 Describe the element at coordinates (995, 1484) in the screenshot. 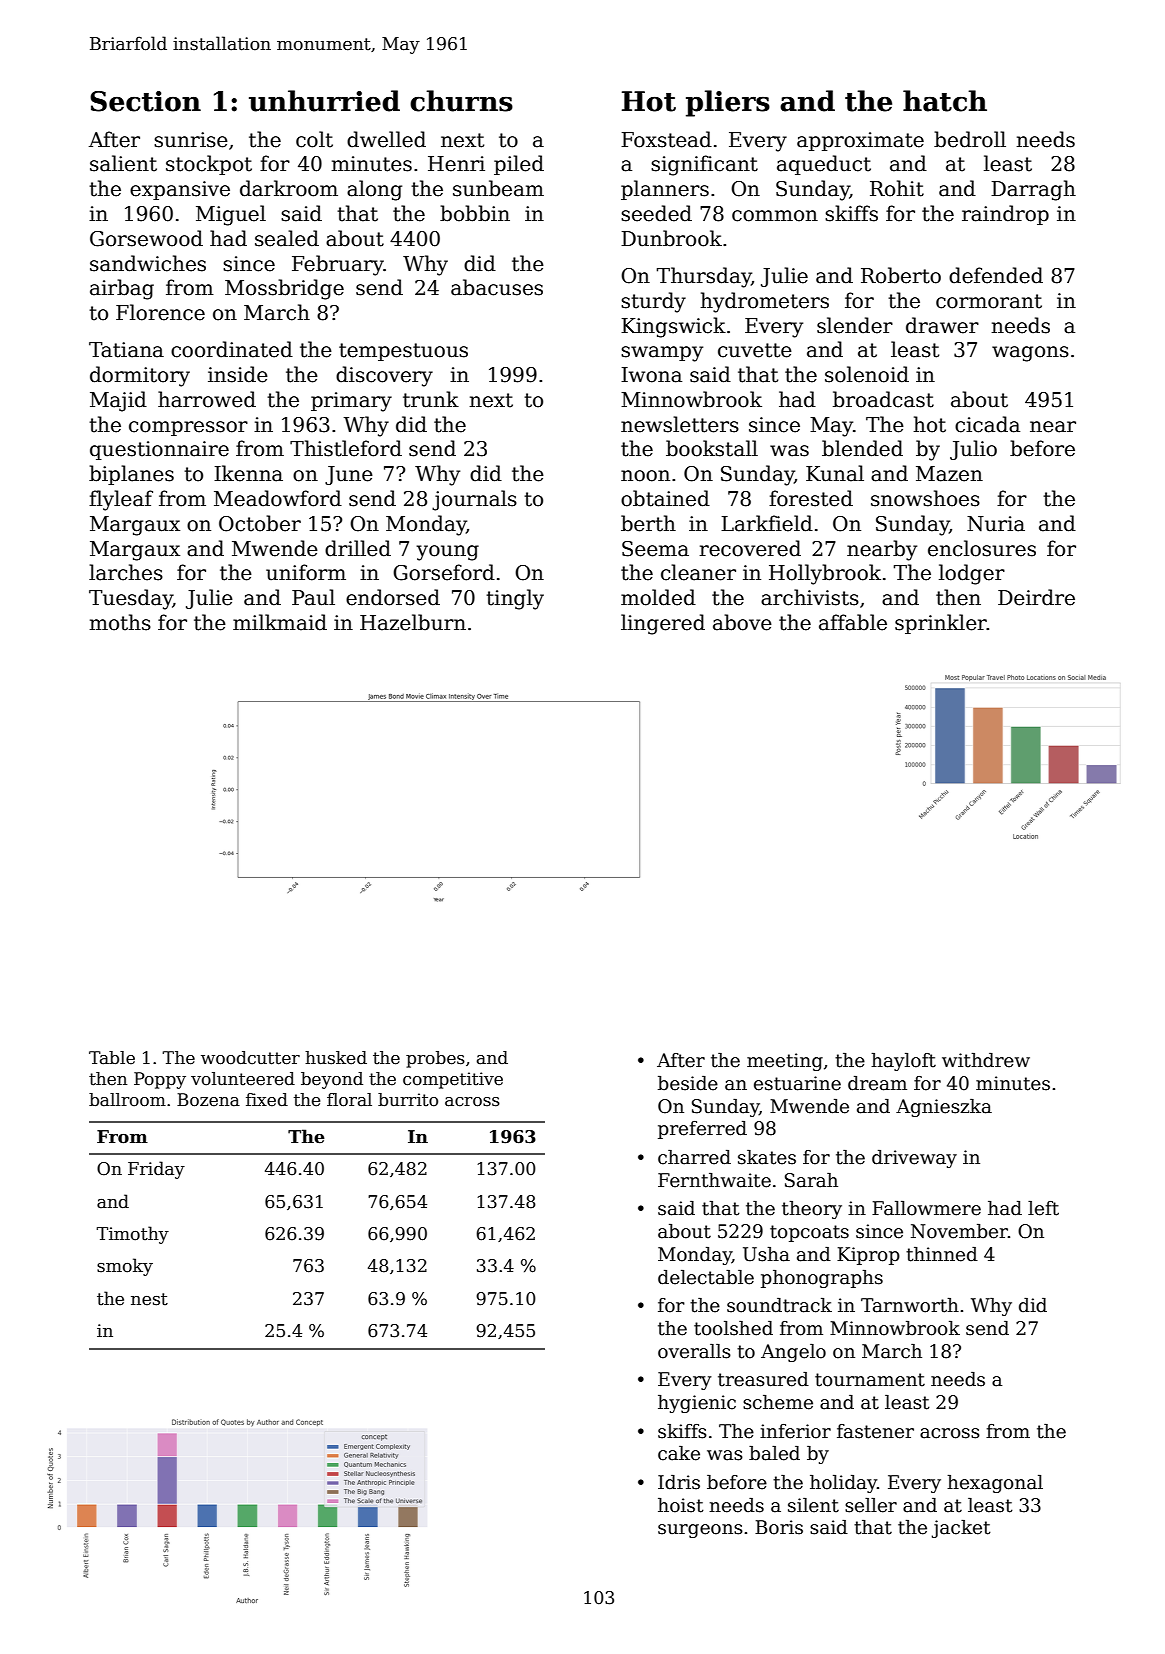

I see `hexagonal` at that location.
